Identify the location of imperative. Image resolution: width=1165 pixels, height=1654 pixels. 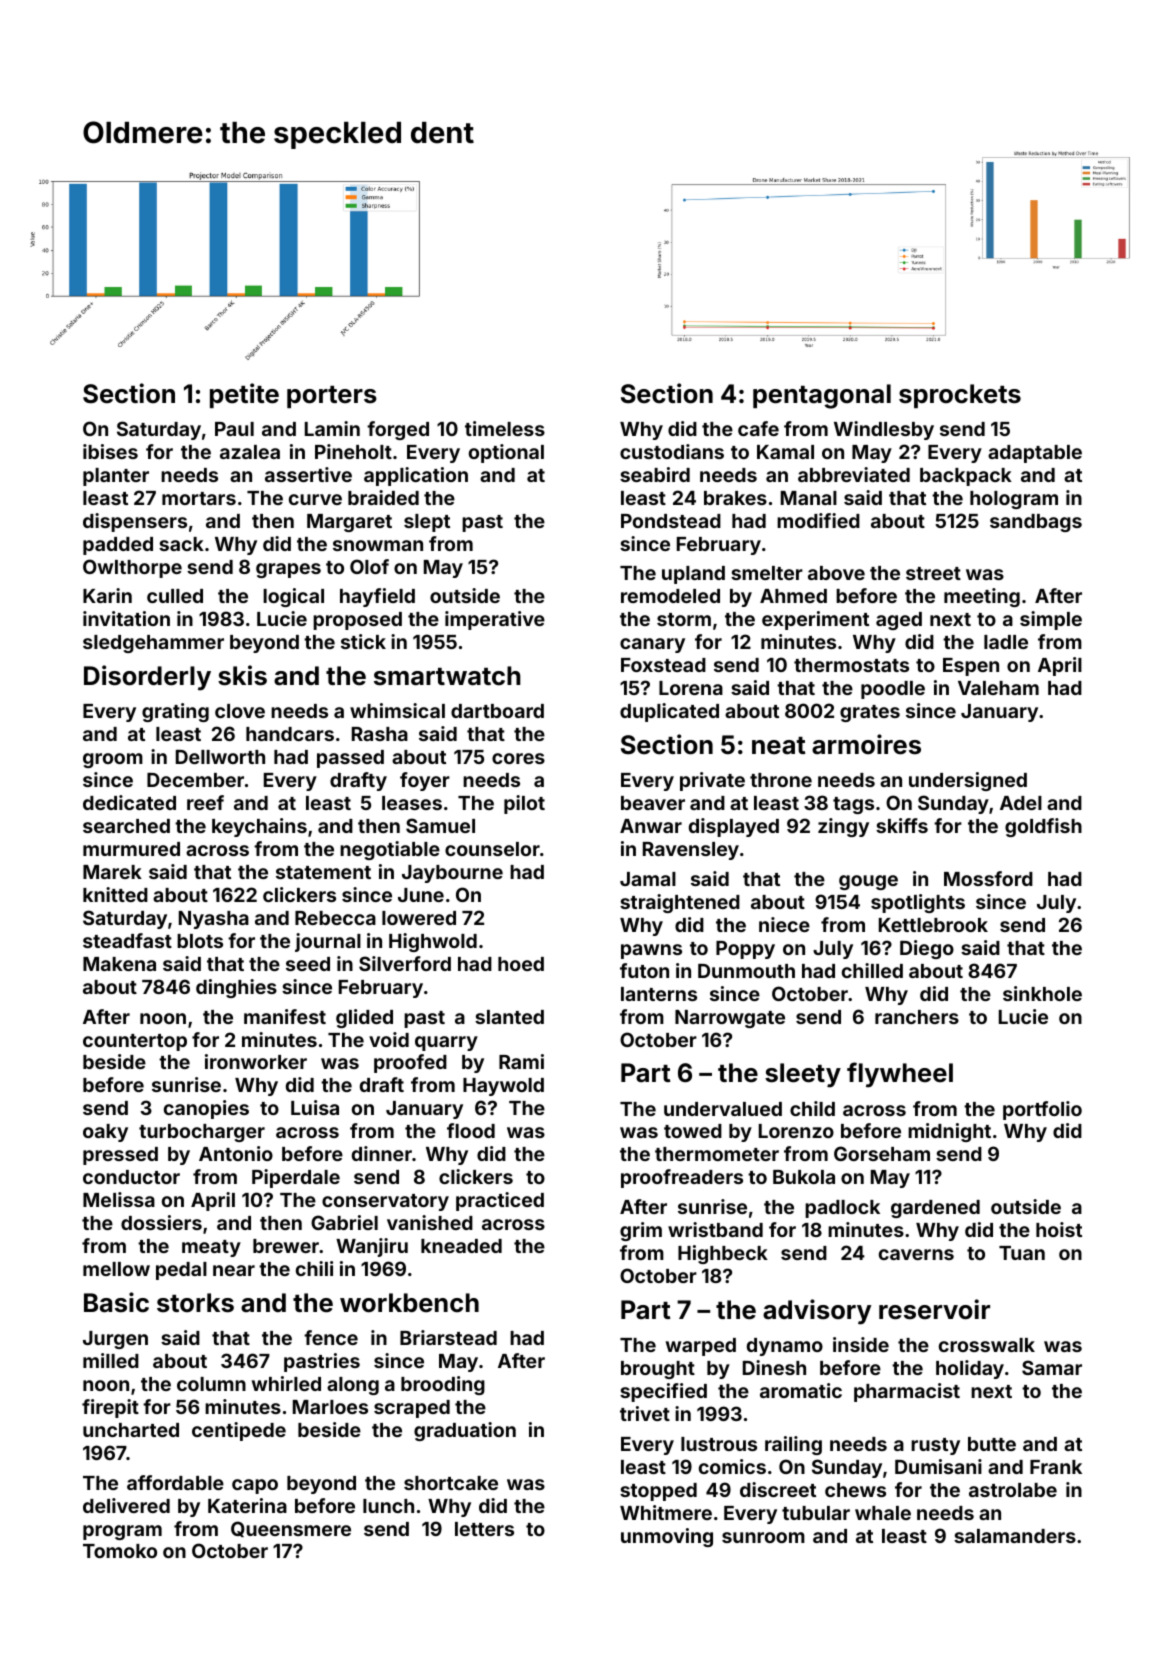
(495, 620).
